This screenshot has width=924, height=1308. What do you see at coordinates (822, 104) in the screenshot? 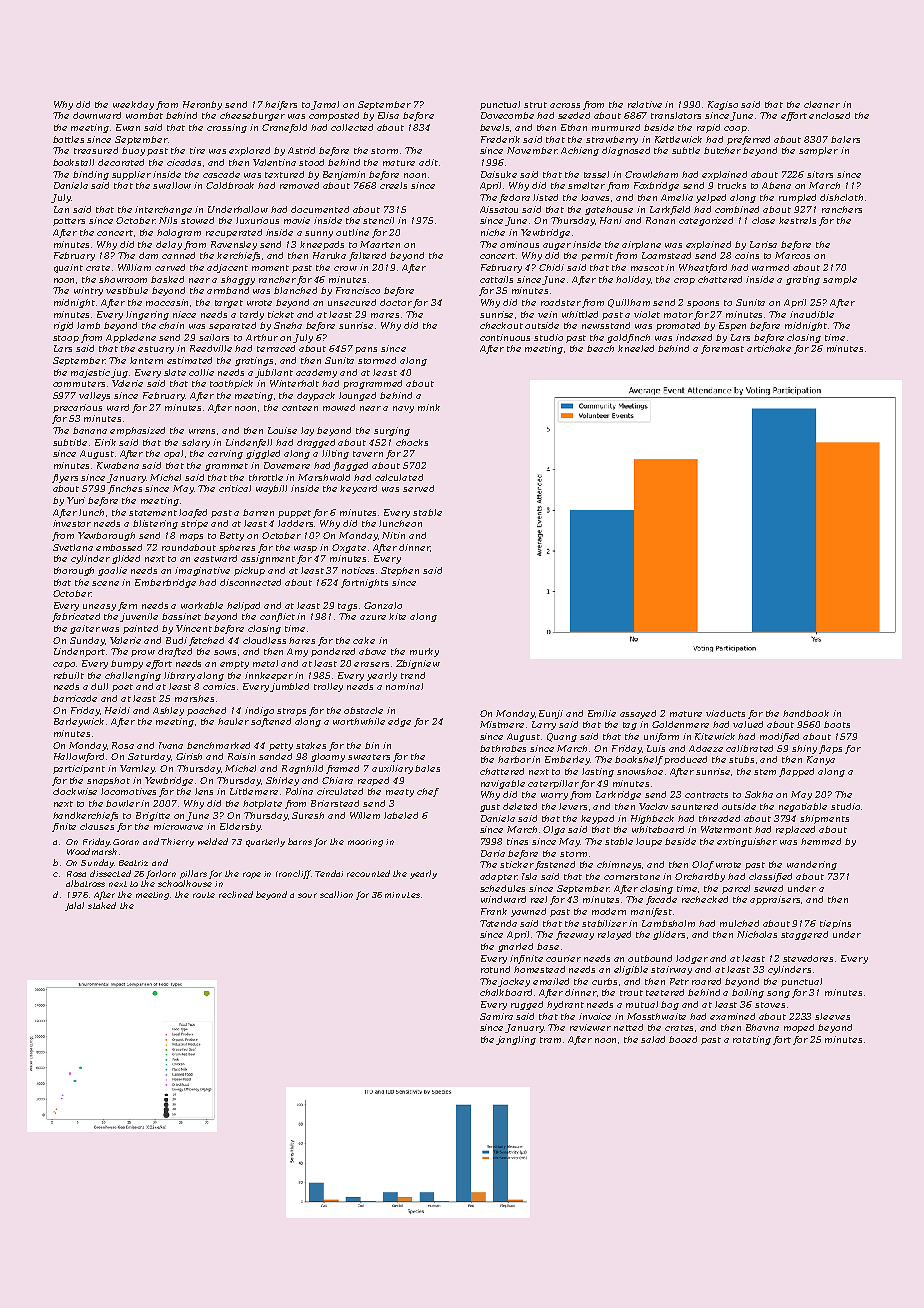
I see `cleaner` at bounding box center [822, 104].
